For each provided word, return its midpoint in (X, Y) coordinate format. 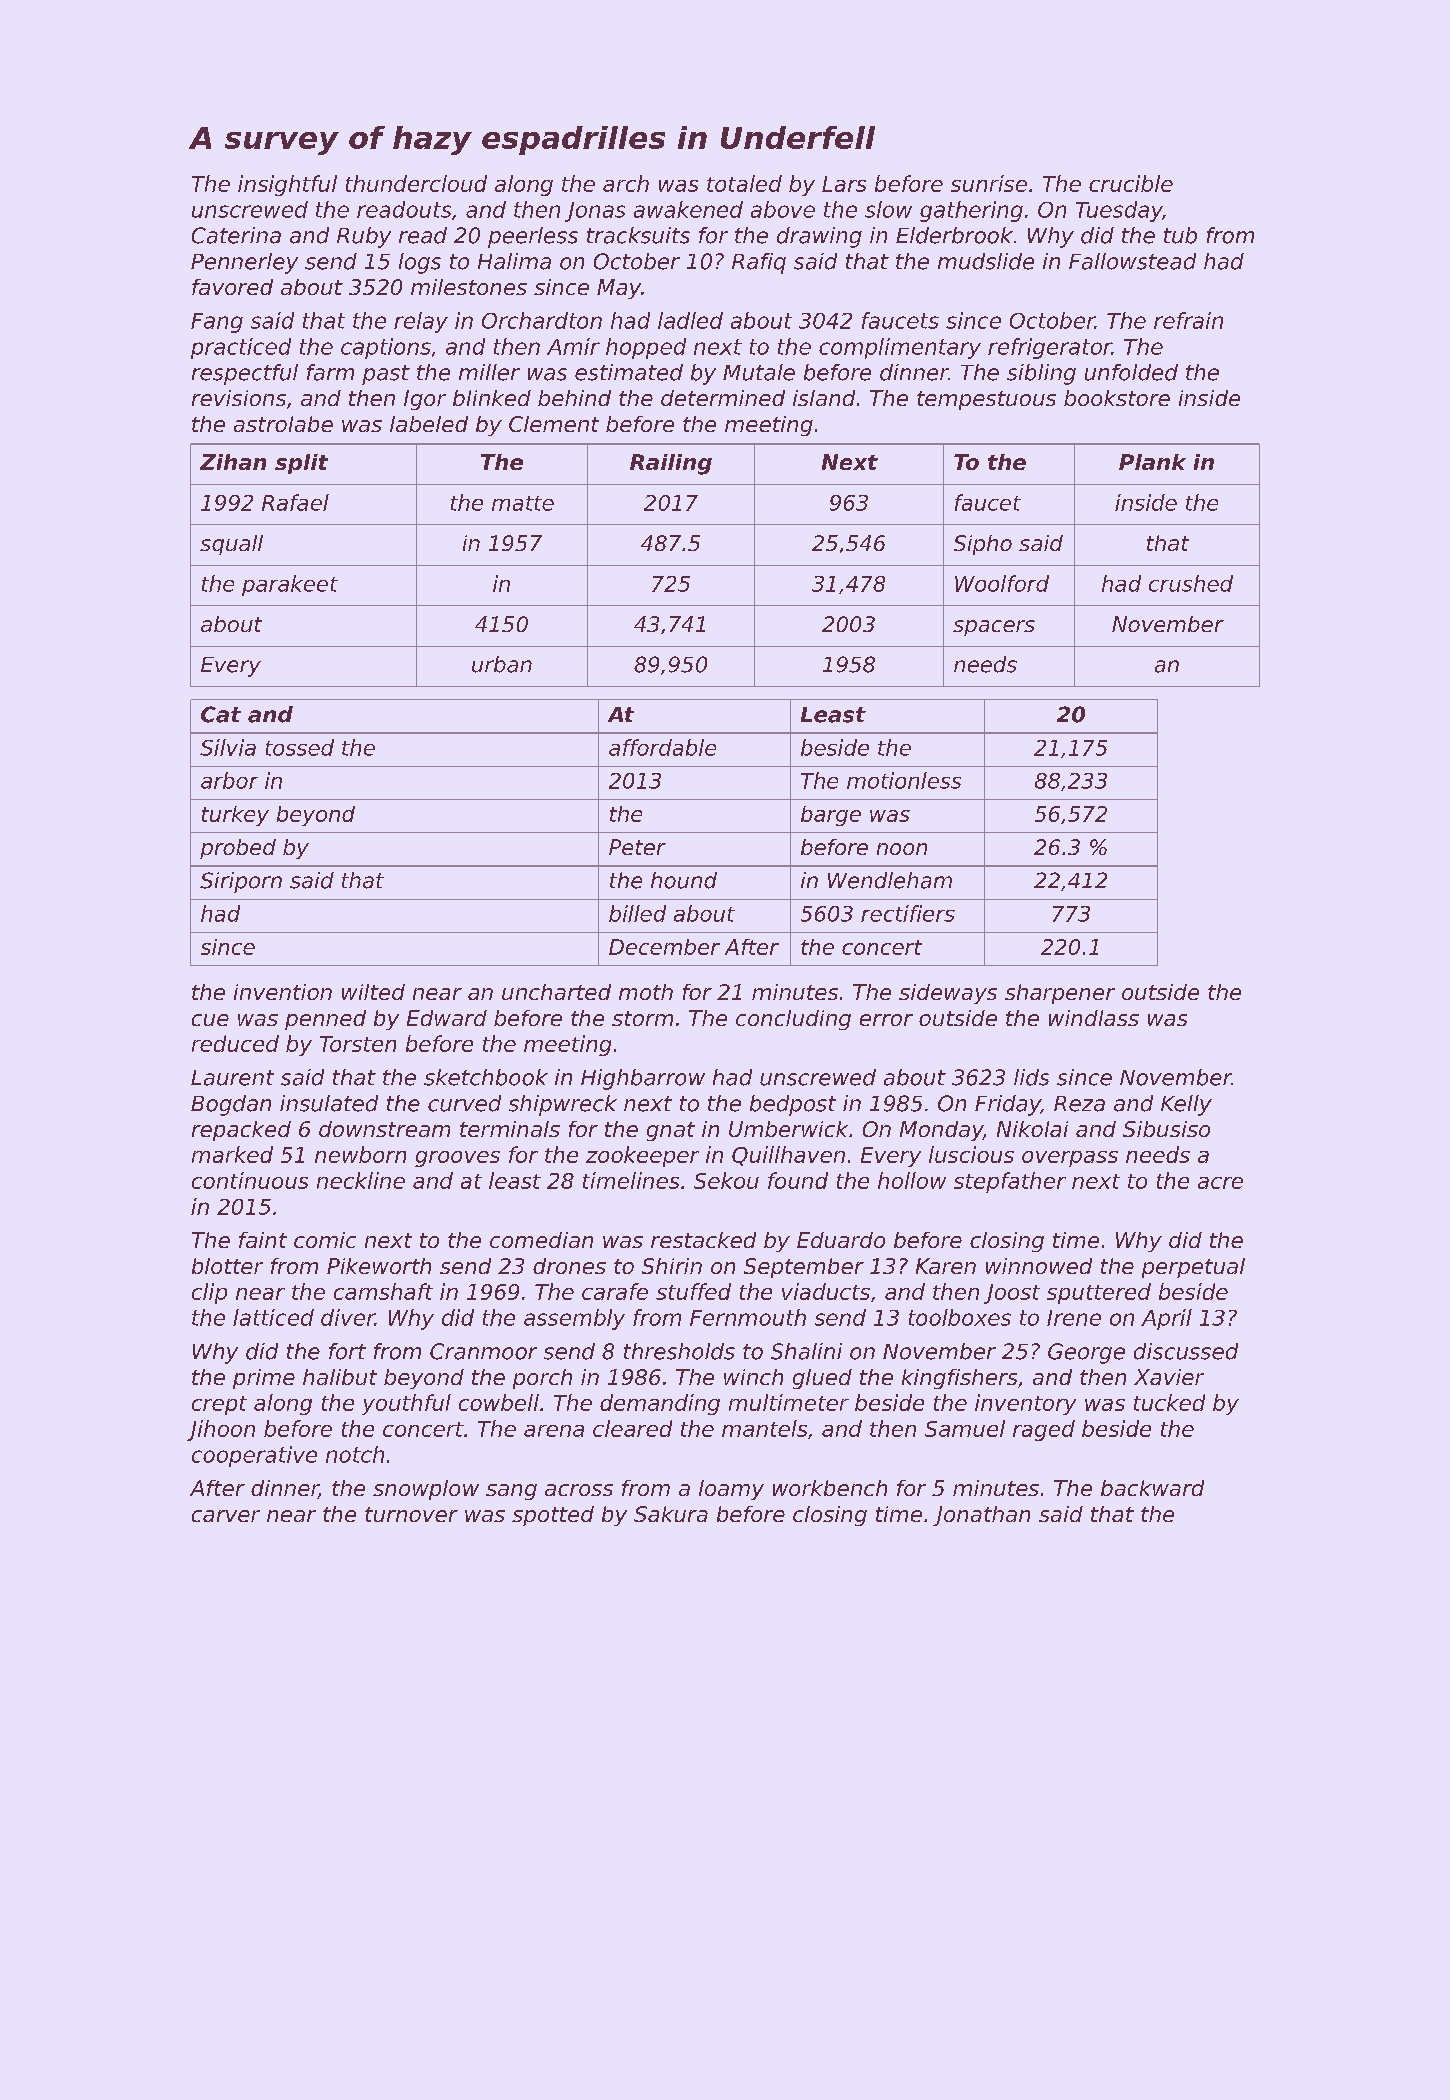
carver (226, 1516)
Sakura (671, 1514)
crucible (1131, 183)
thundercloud (416, 183)
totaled (744, 183)
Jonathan (981, 1516)
